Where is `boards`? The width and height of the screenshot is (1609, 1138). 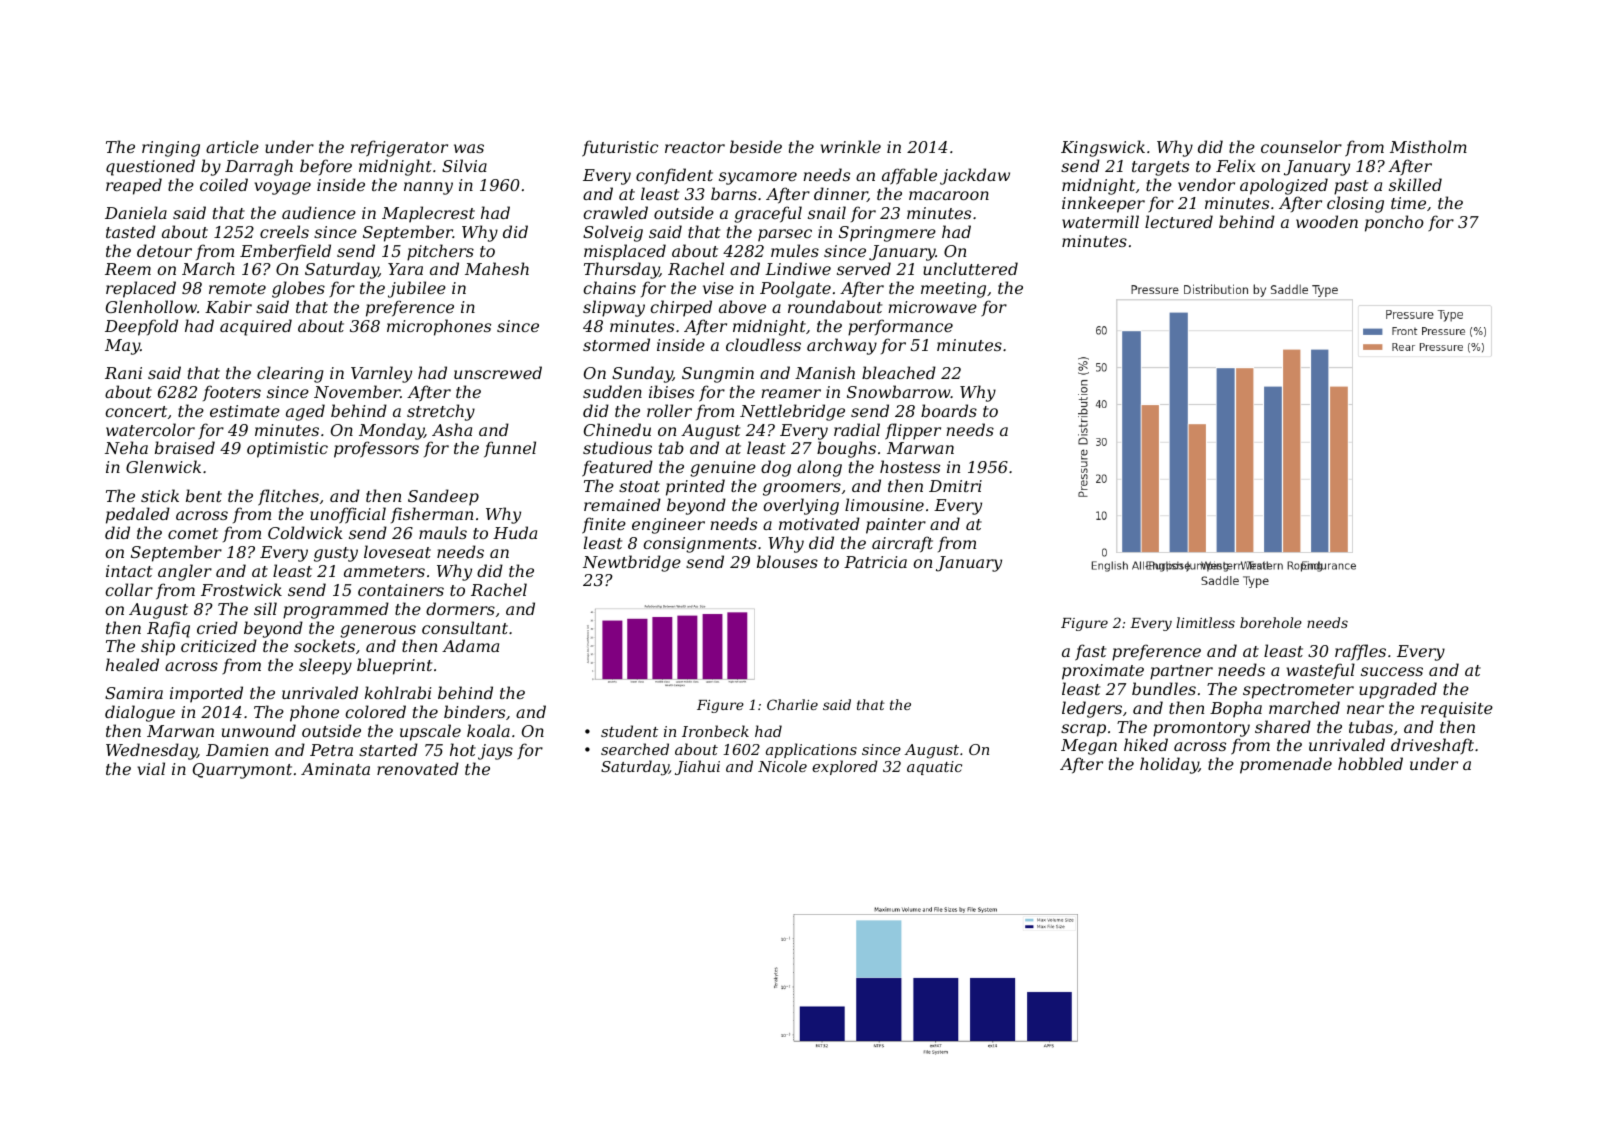
boards is located at coordinates (949, 410).
